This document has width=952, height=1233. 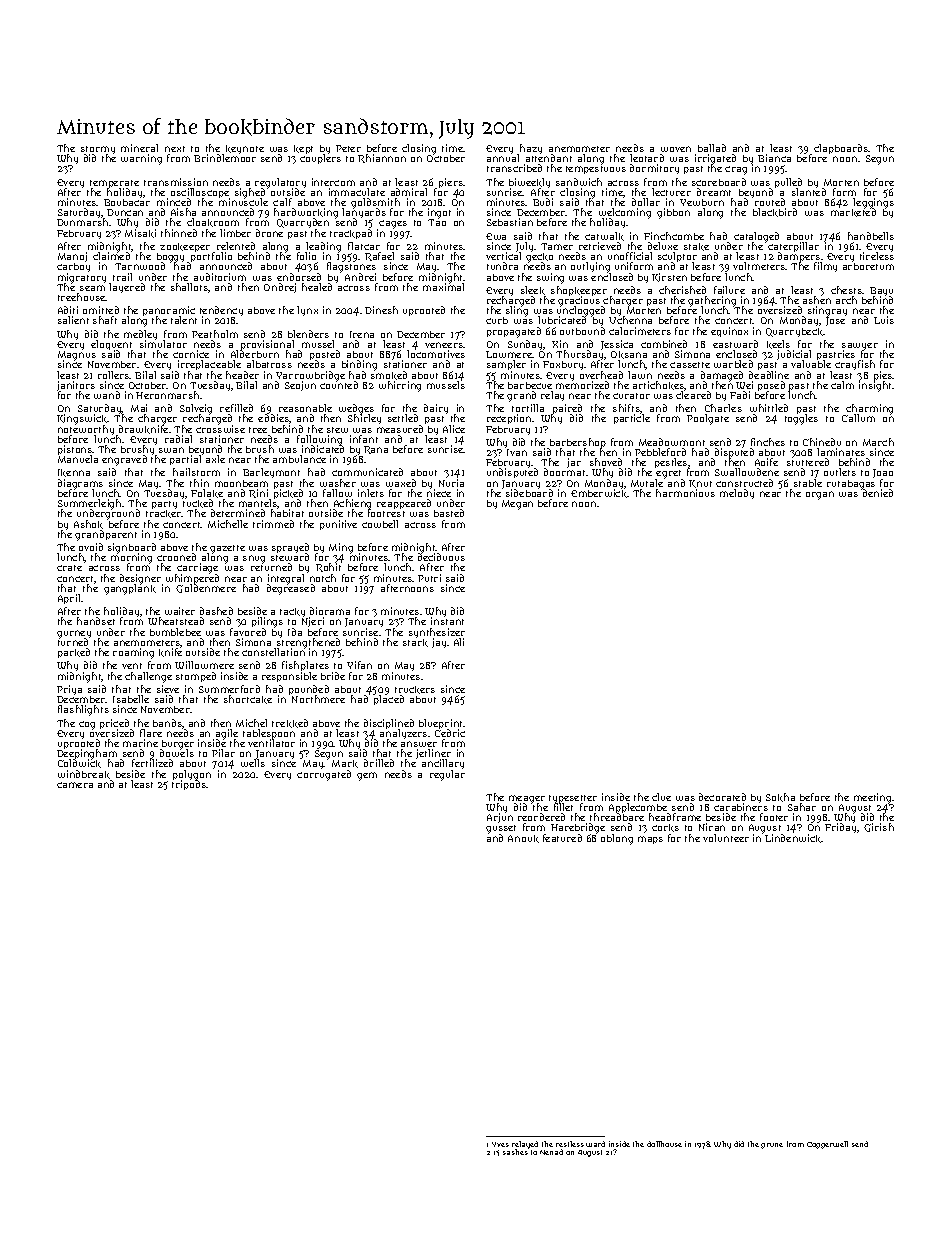 What do you see at coordinates (878, 493) in the document?
I see `denied` at bounding box center [878, 493].
